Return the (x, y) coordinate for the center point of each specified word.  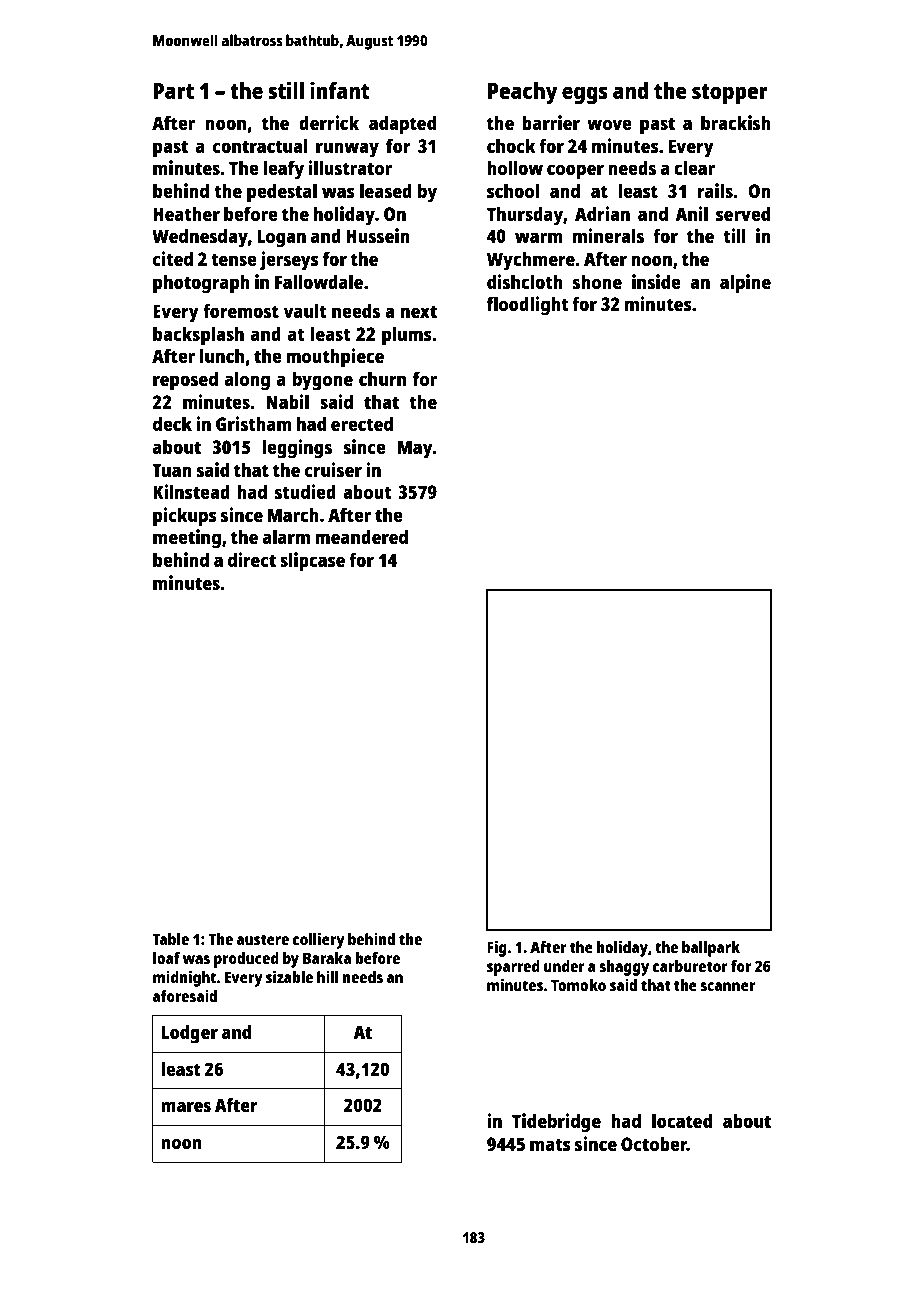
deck (172, 423)
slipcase (312, 562)
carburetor (690, 966)
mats (550, 1144)
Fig (497, 949)
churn (382, 379)
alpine (745, 284)
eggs (585, 95)
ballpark (711, 949)
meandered (361, 536)
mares (186, 1106)
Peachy (523, 93)
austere (262, 939)
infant (339, 90)
